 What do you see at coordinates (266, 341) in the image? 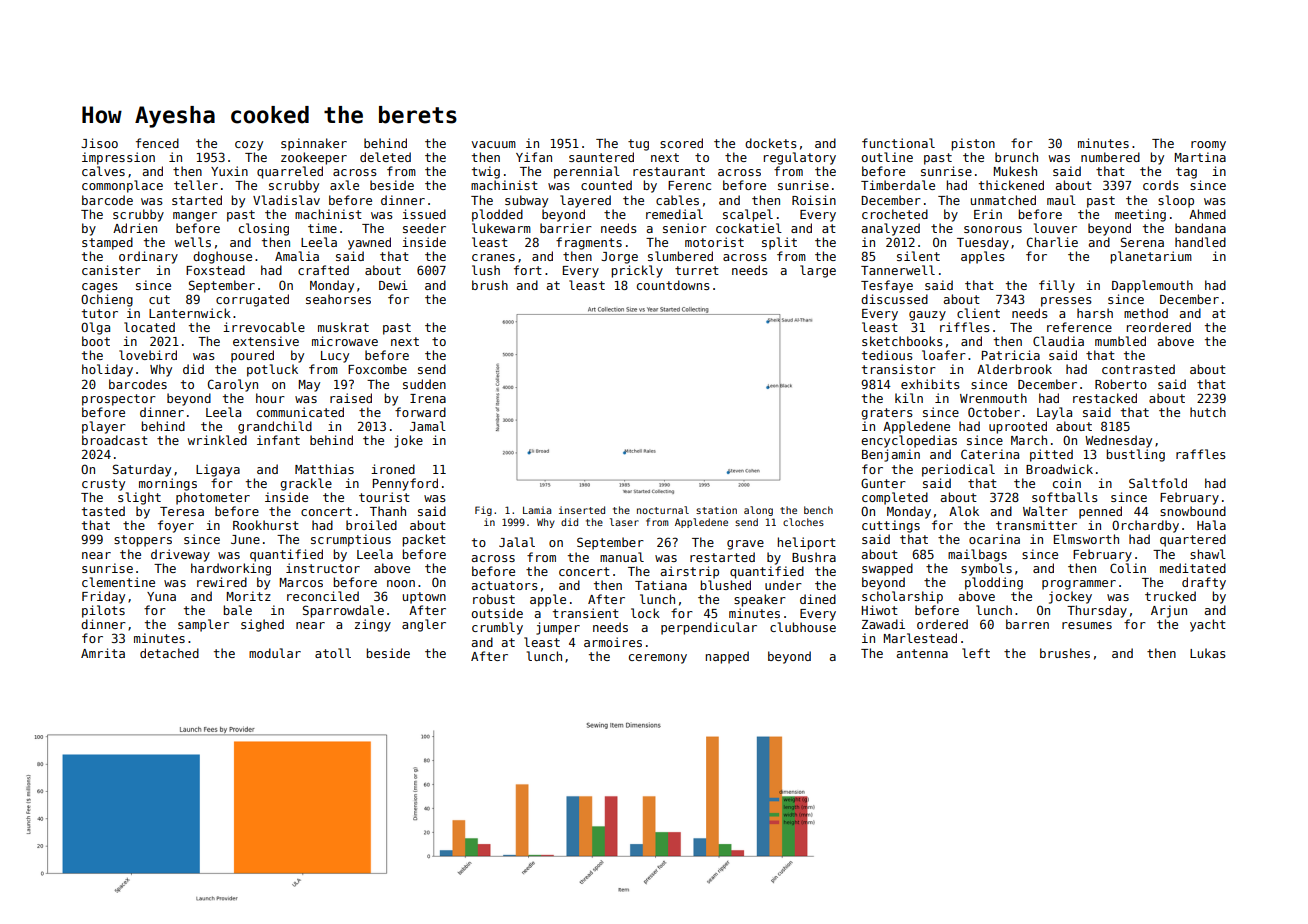
I see `extensive` at bounding box center [266, 341].
